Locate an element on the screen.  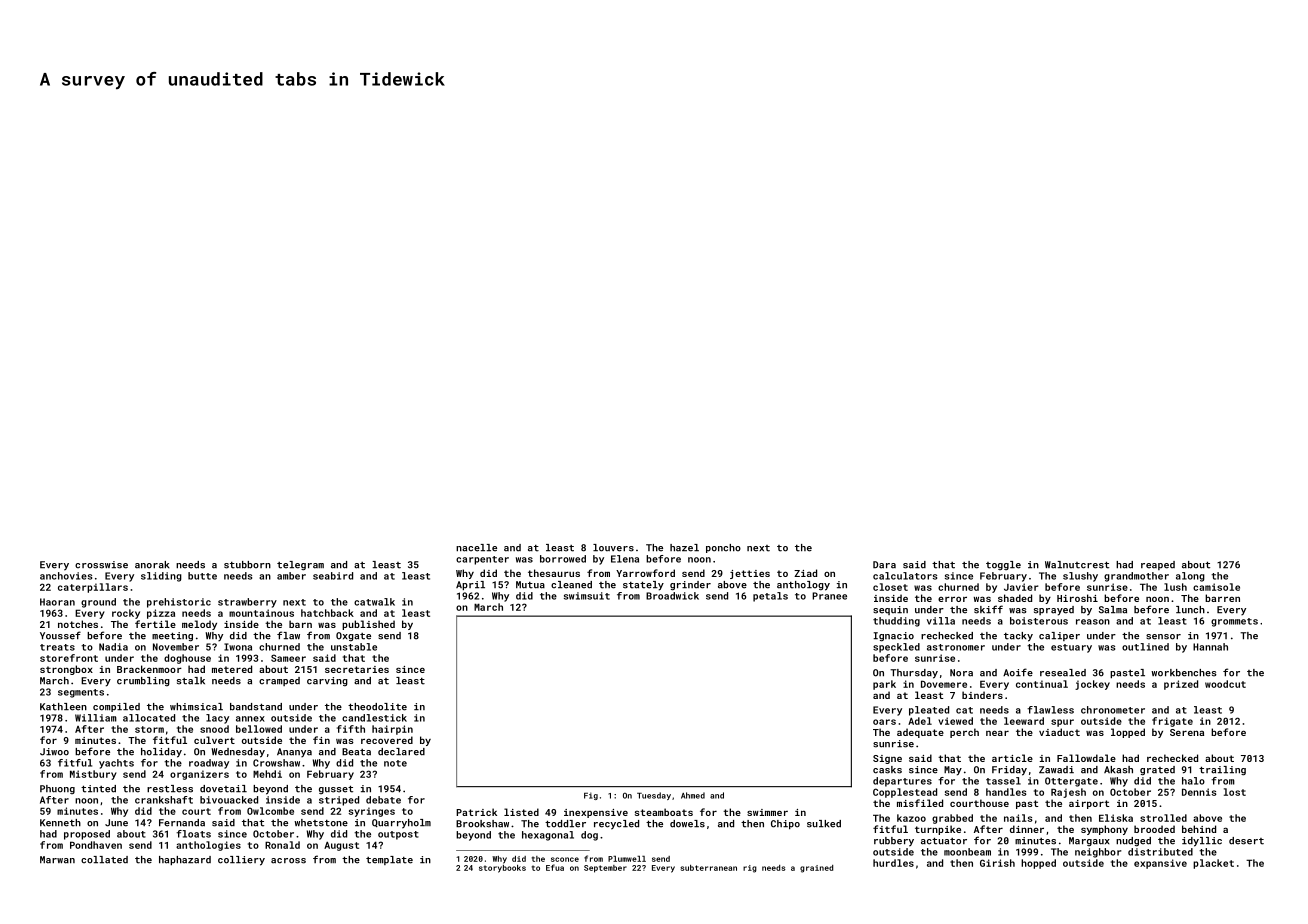
Walnutcrest is located at coordinates (1077, 565).
